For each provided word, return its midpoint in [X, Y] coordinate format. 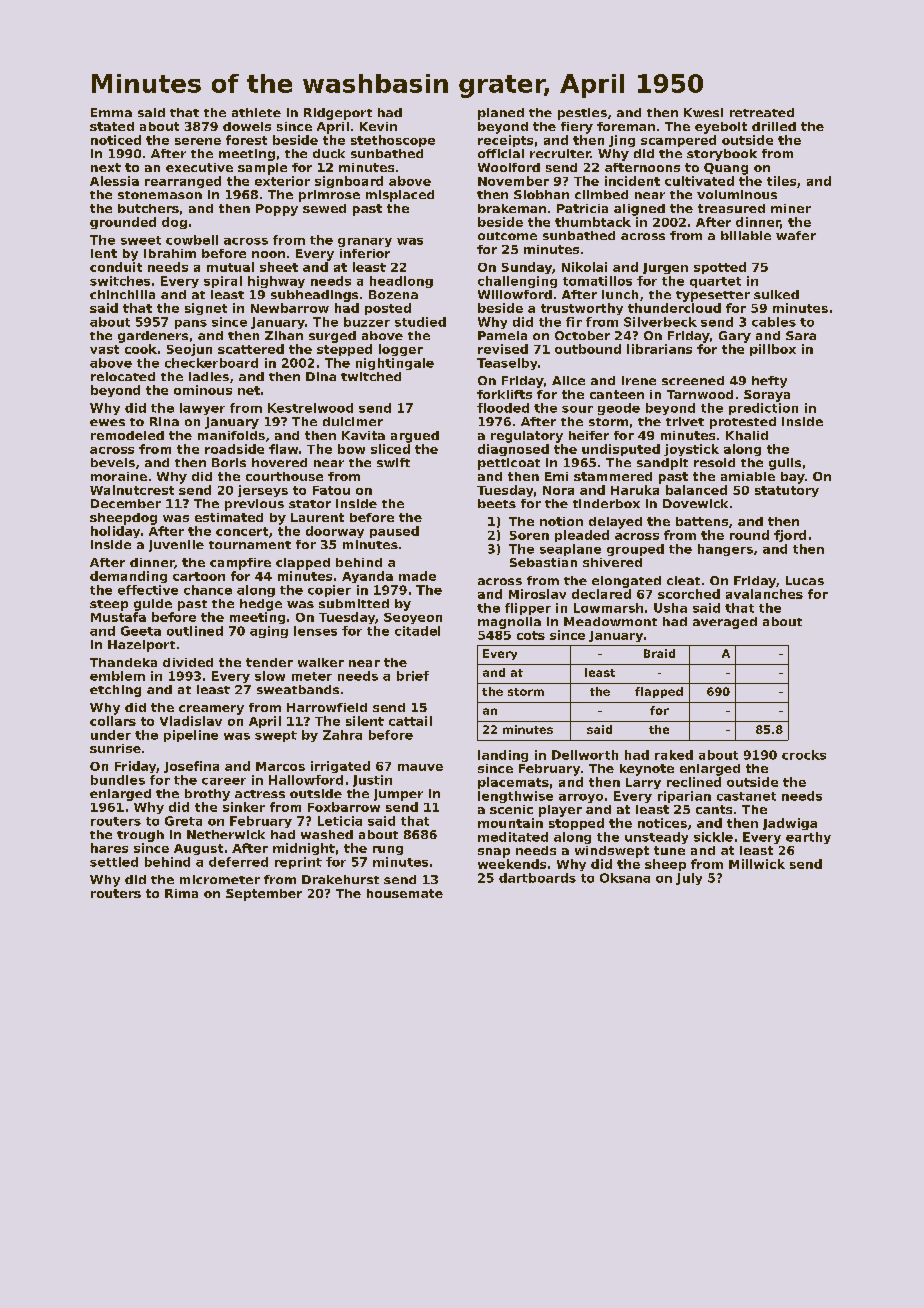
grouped [635, 550]
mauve [420, 767]
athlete [256, 112]
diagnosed [513, 450]
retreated [762, 112]
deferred [238, 862]
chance [208, 590]
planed [501, 114]
